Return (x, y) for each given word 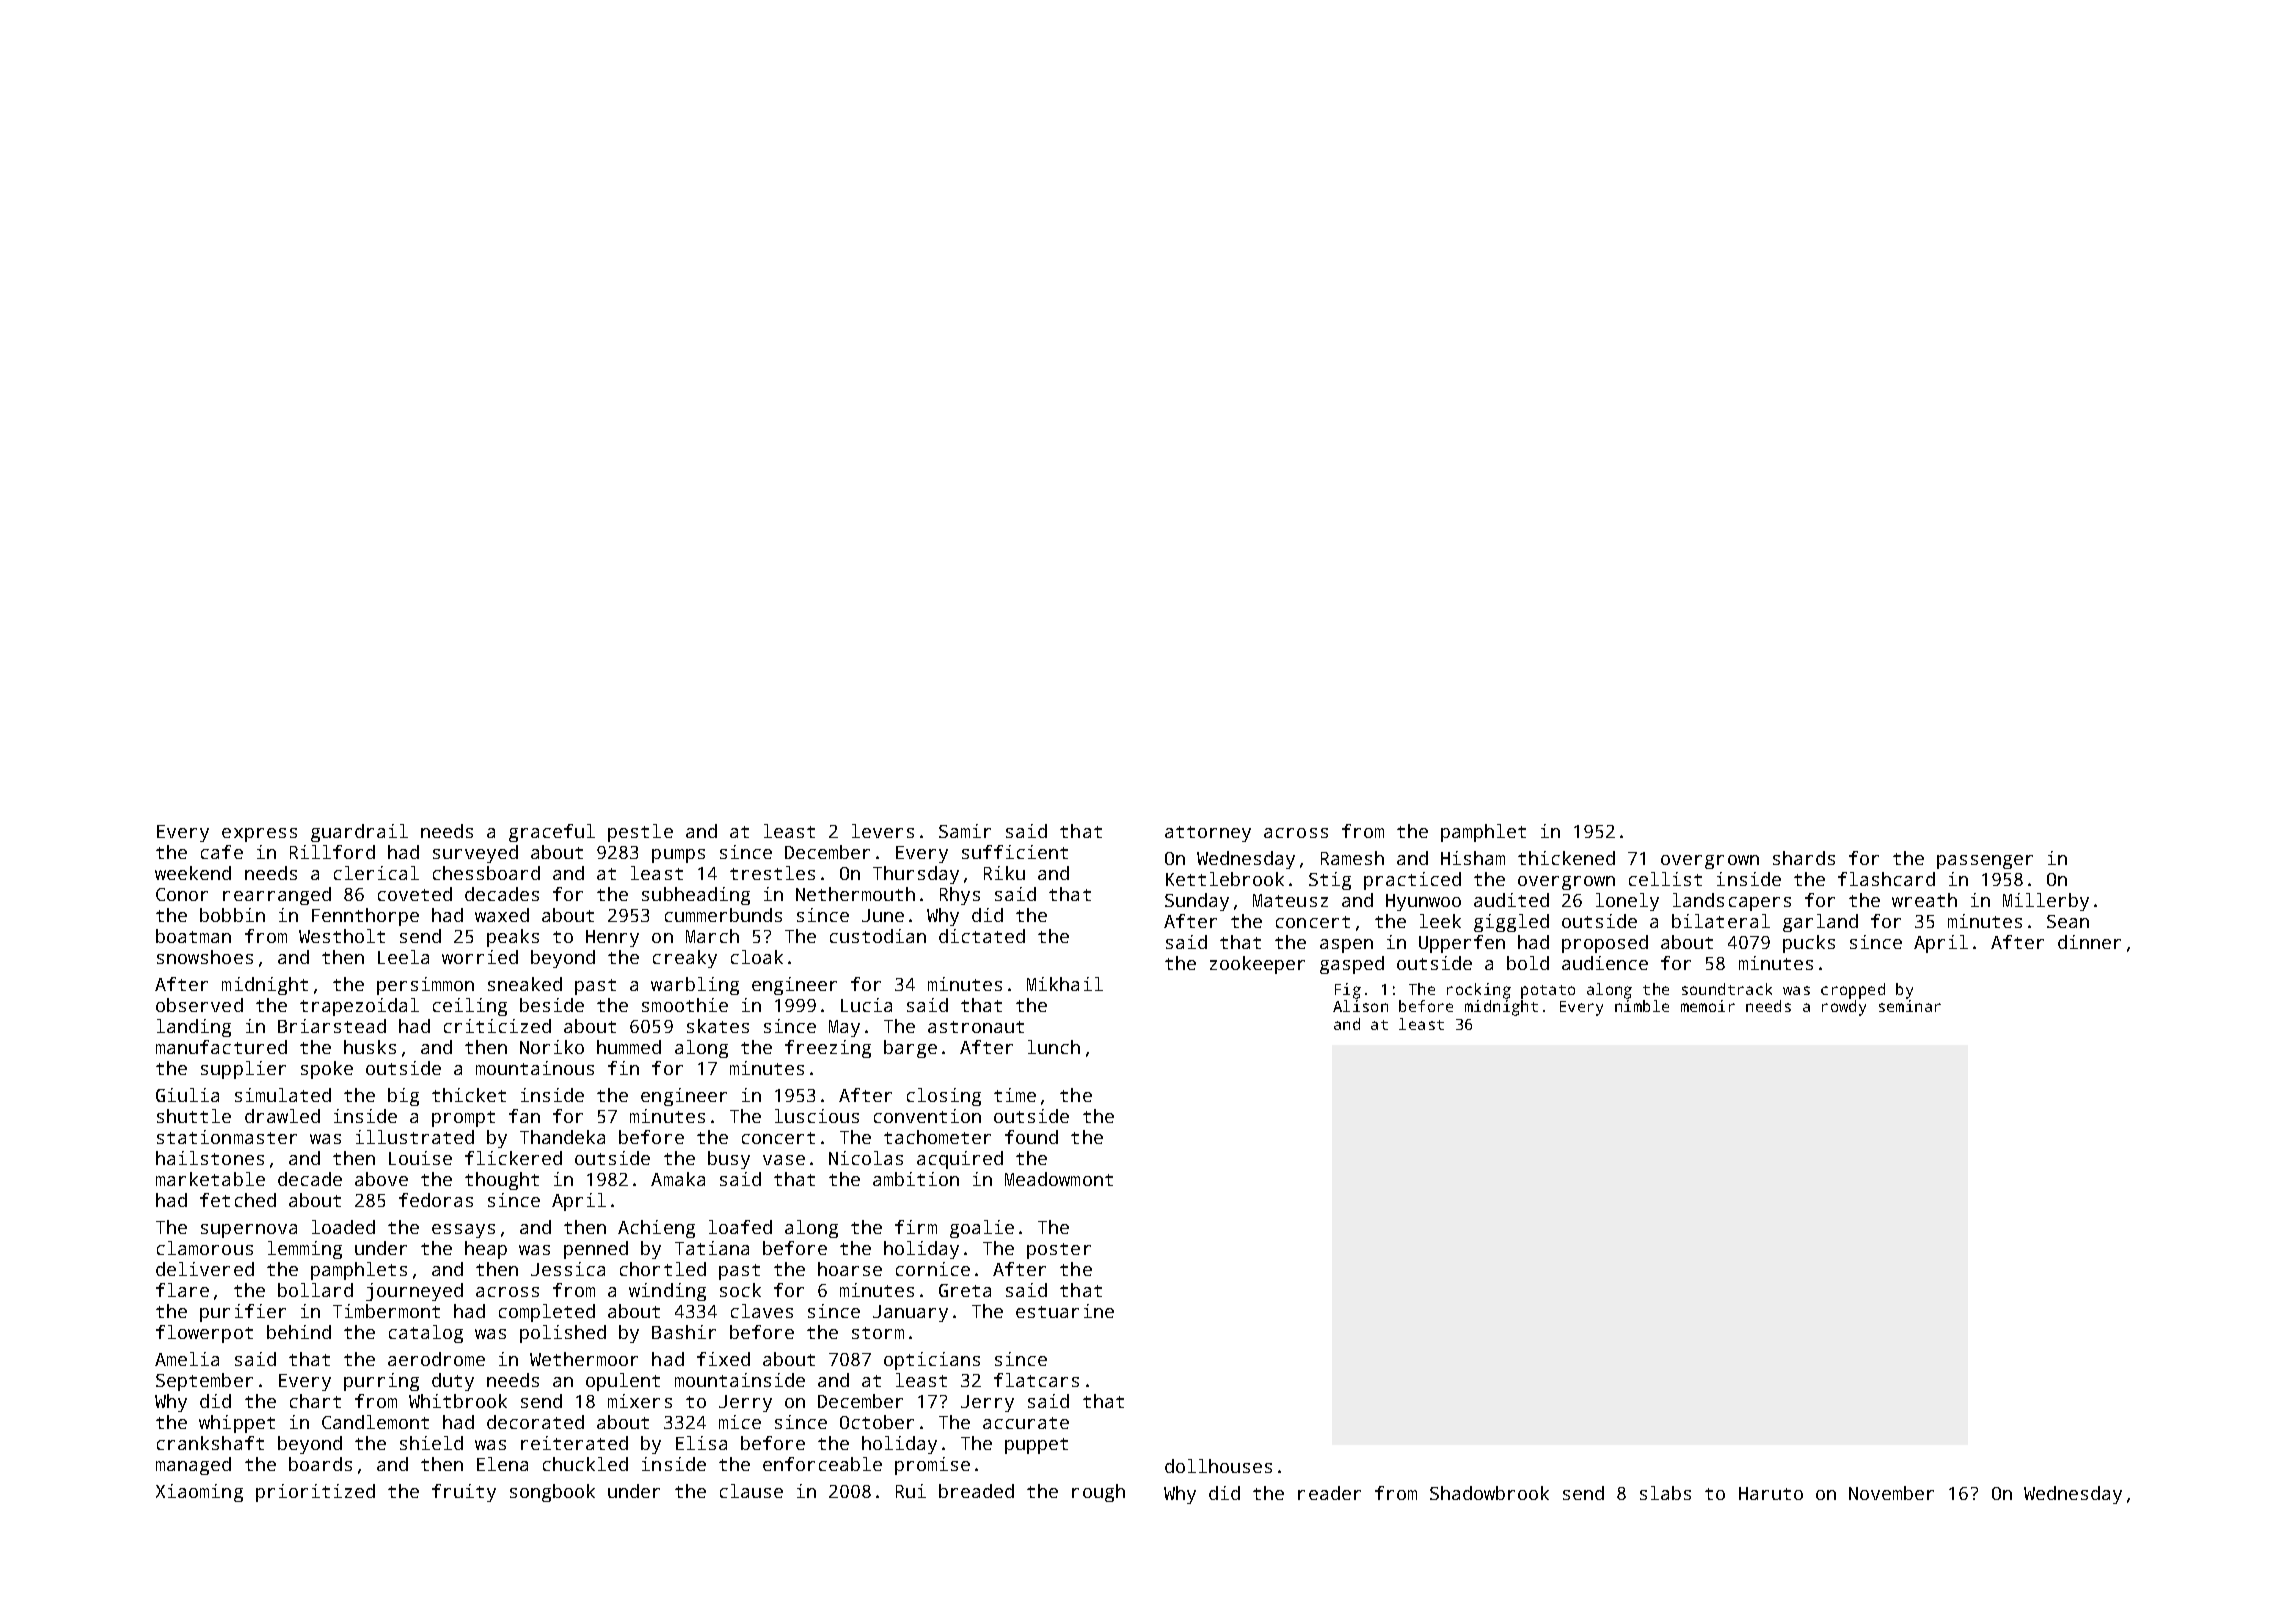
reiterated (574, 1443)
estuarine (1065, 1311)
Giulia (187, 1095)
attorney (1208, 834)
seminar (1910, 1006)
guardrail (359, 833)
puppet (1036, 1446)
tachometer (937, 1137)
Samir (965, 831)
